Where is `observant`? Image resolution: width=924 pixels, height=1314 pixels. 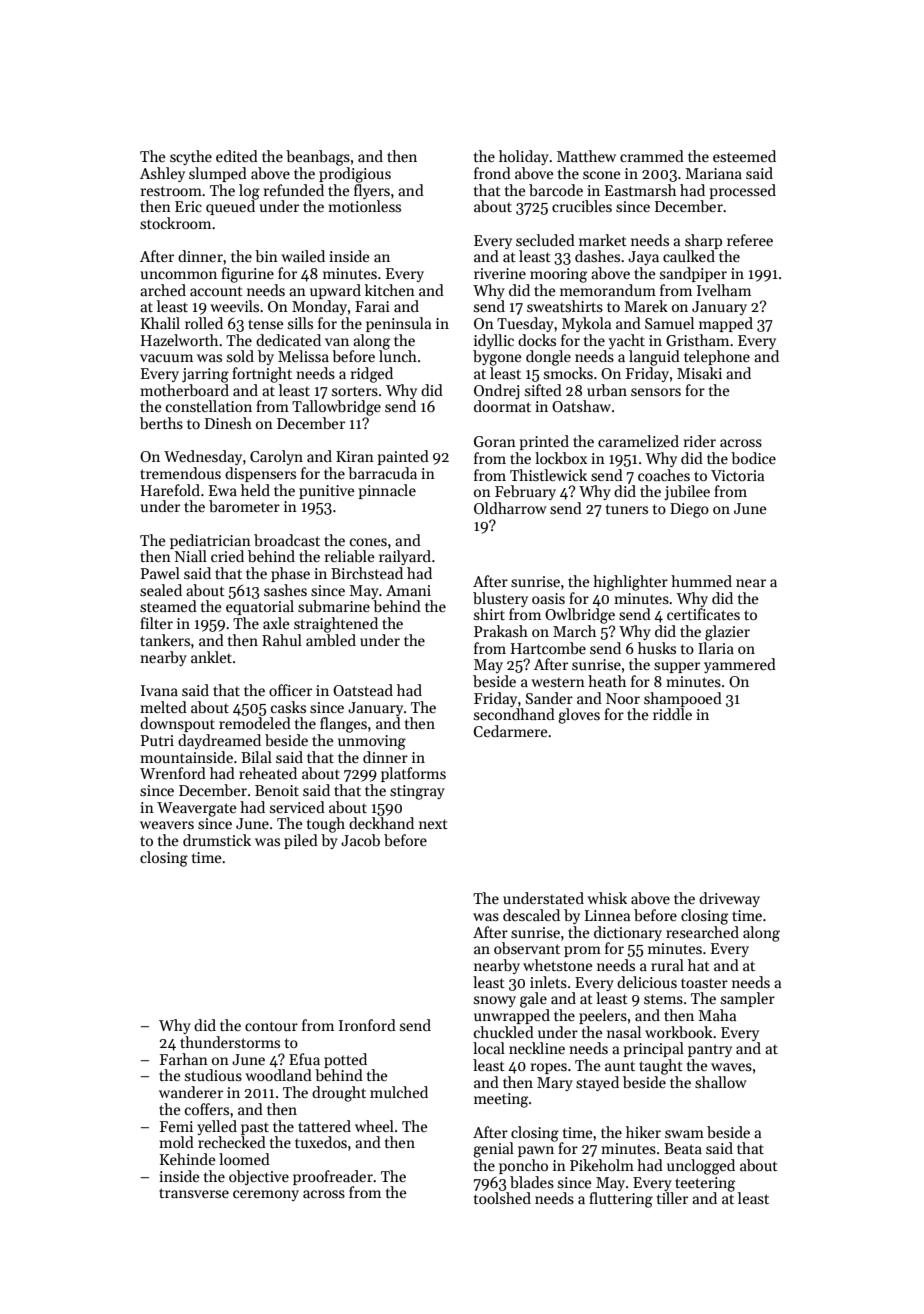
observant is located at coordinates (527, 948).
